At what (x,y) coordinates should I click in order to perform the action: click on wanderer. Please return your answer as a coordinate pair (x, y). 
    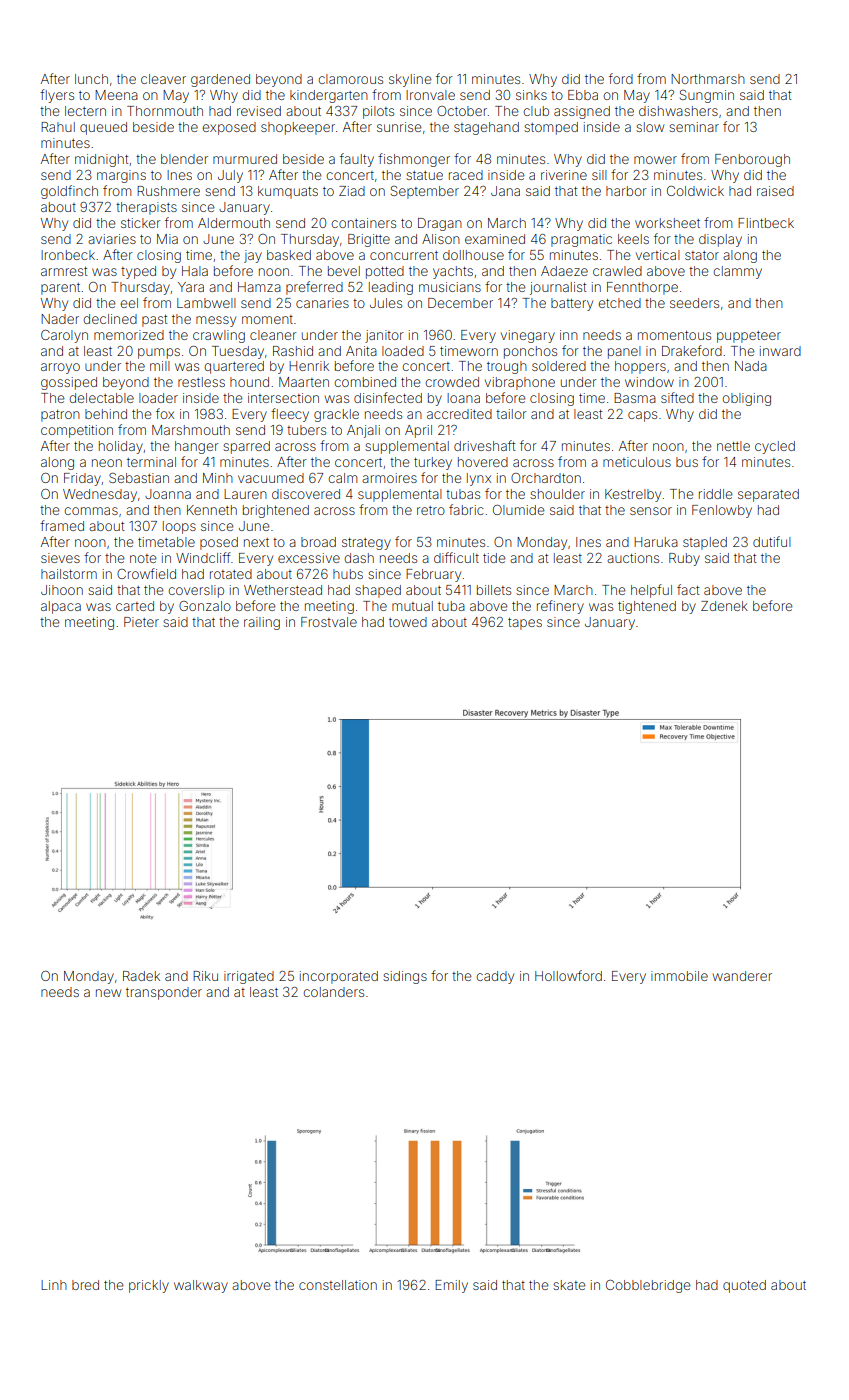
    Looking at the image, I should click on (742, 976).
